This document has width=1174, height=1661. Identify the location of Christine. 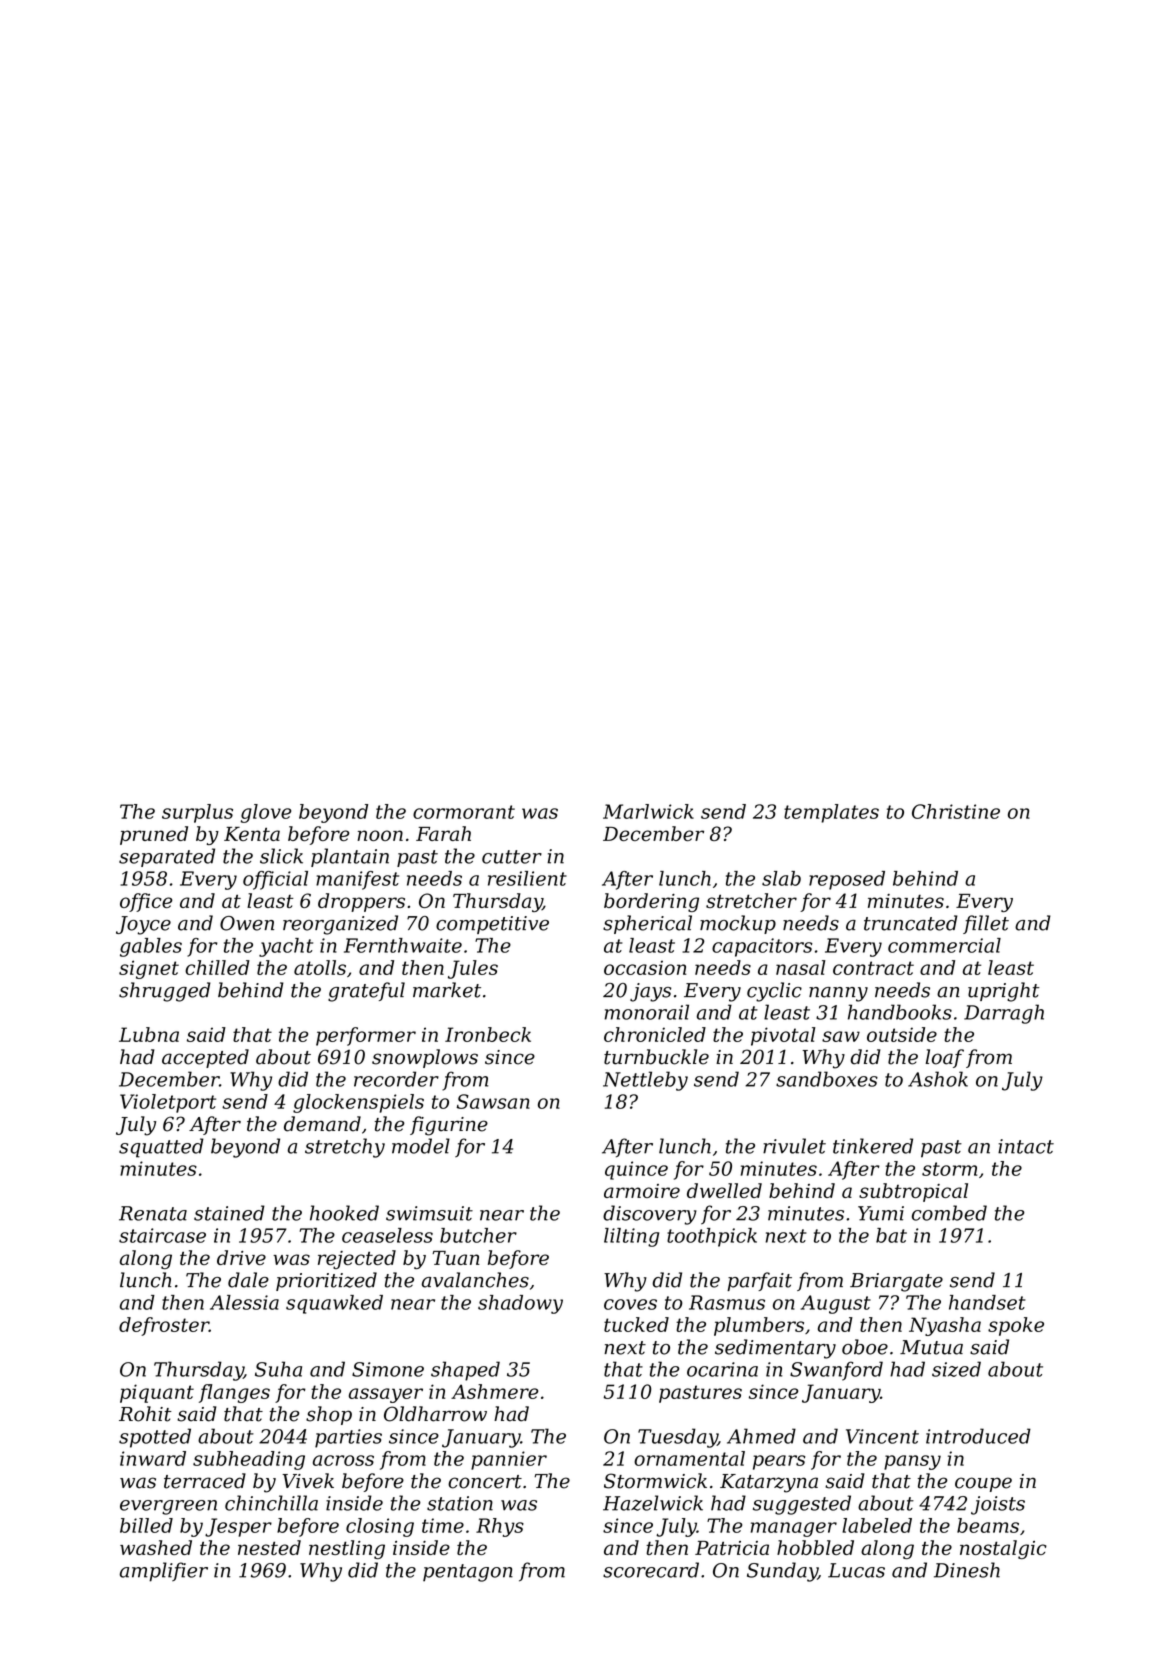
(956, 811).
